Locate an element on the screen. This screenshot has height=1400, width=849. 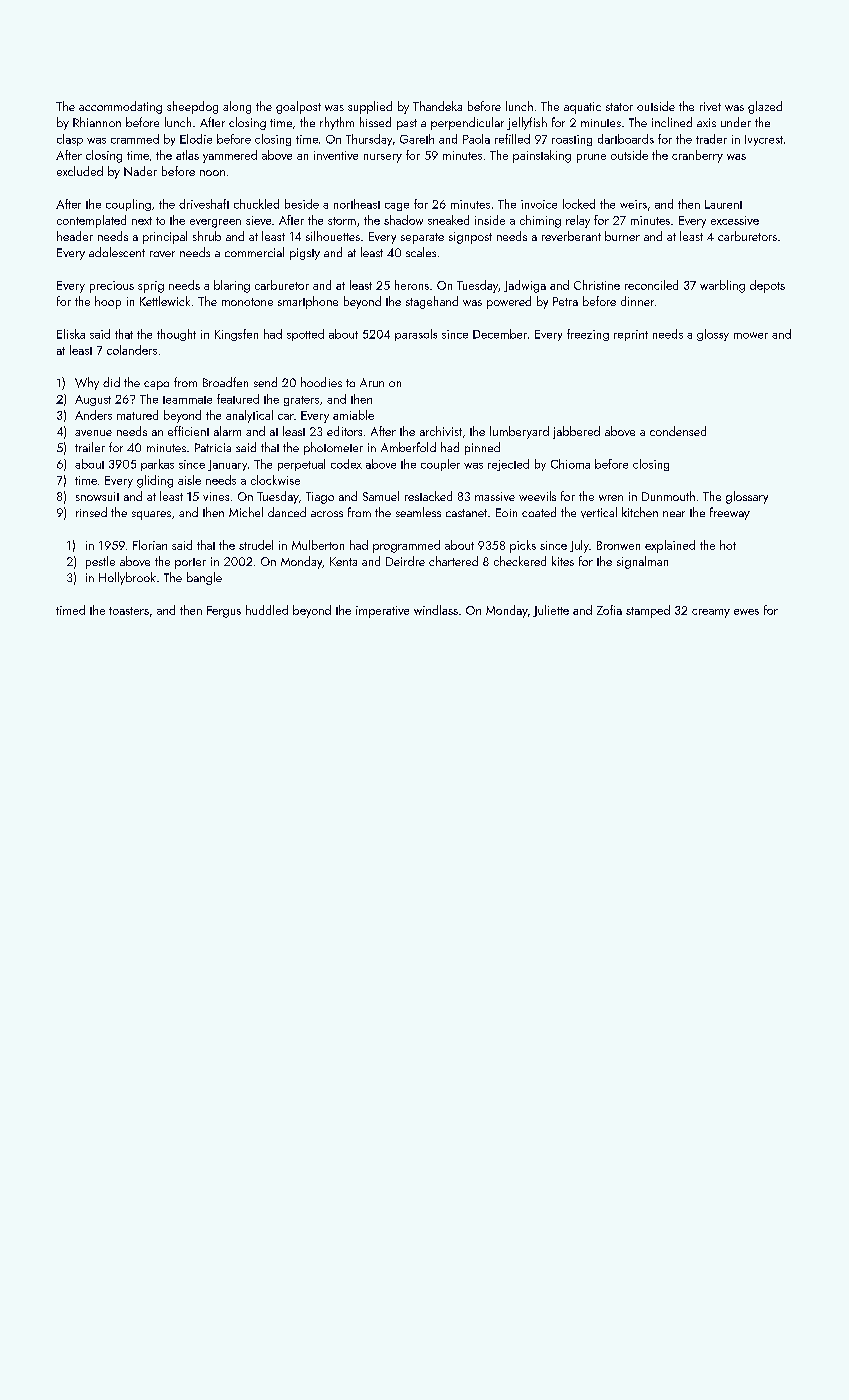
Thursday is located at coordinates (369, 140).
